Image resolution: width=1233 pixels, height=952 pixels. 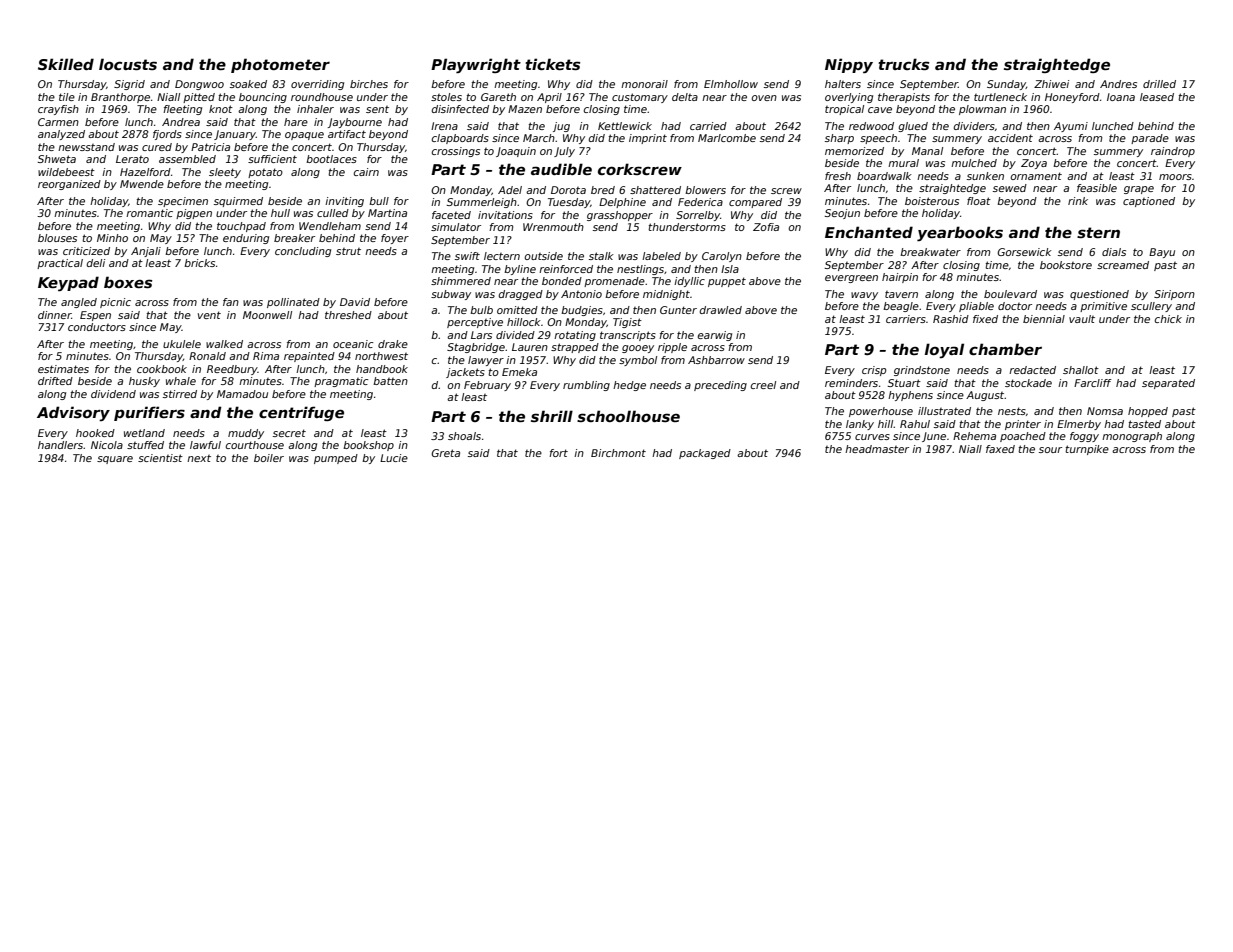 What do you see at coordinates (655, 190) in the page?
I see `shattered` at bounding box center [655, 190].
